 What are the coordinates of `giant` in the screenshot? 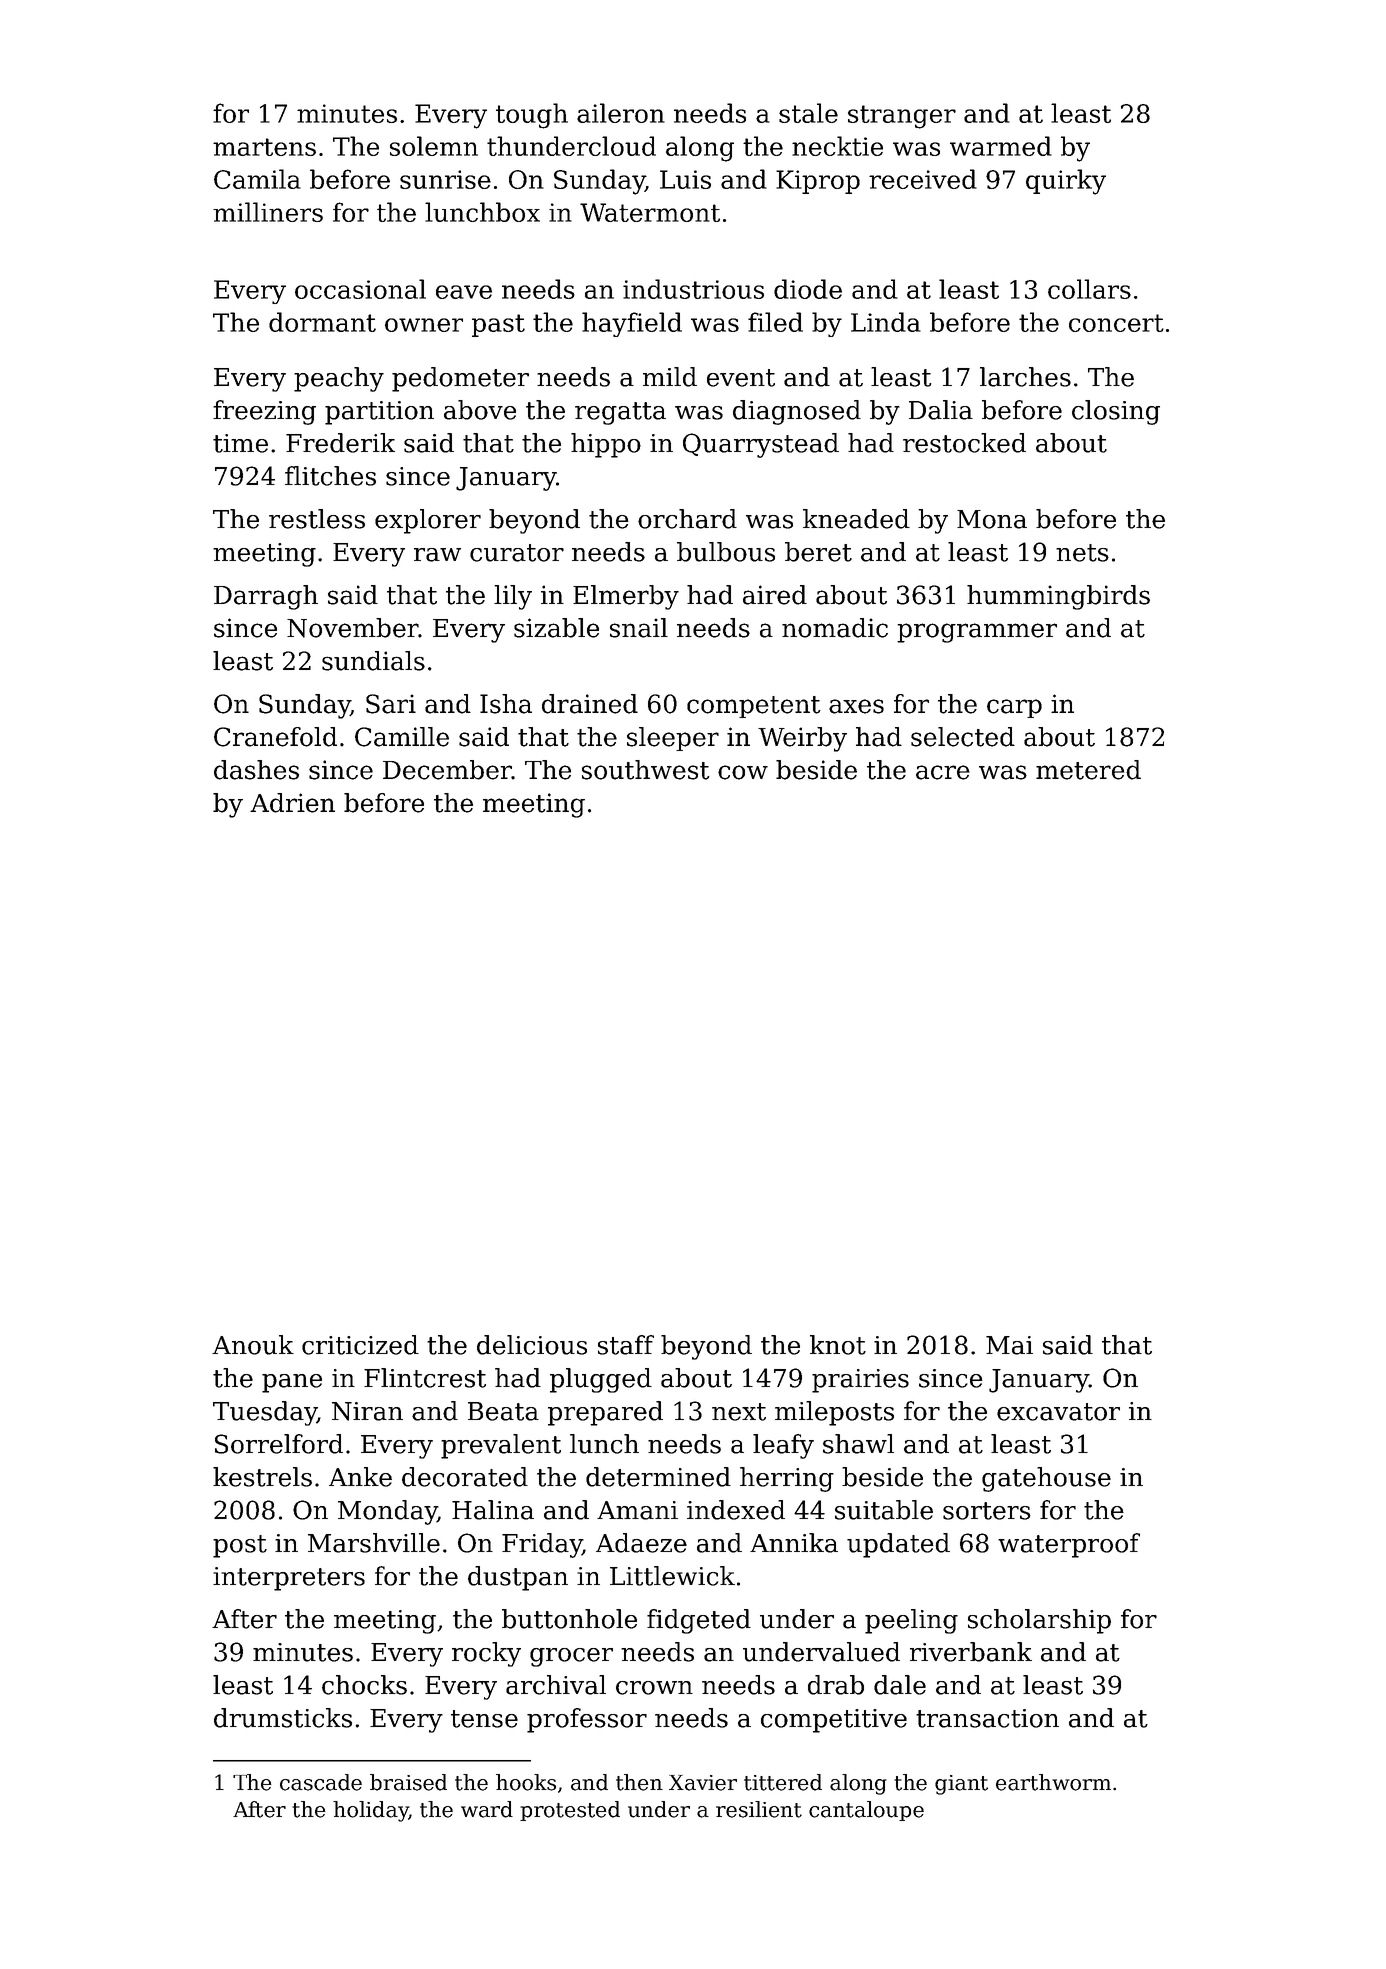 It's located at (961, 1785).
